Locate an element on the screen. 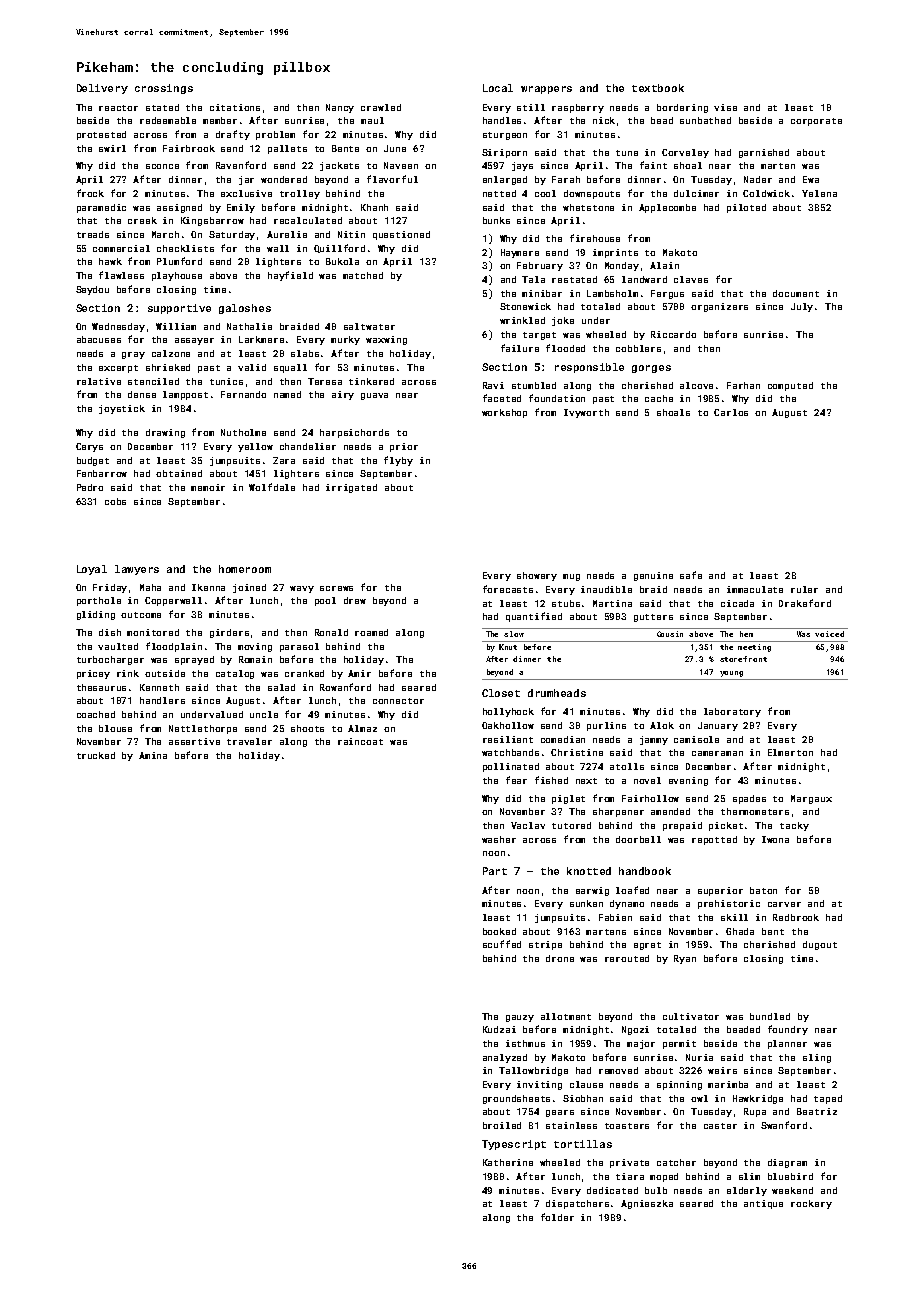  vise is located at coordinates (725, 107).
